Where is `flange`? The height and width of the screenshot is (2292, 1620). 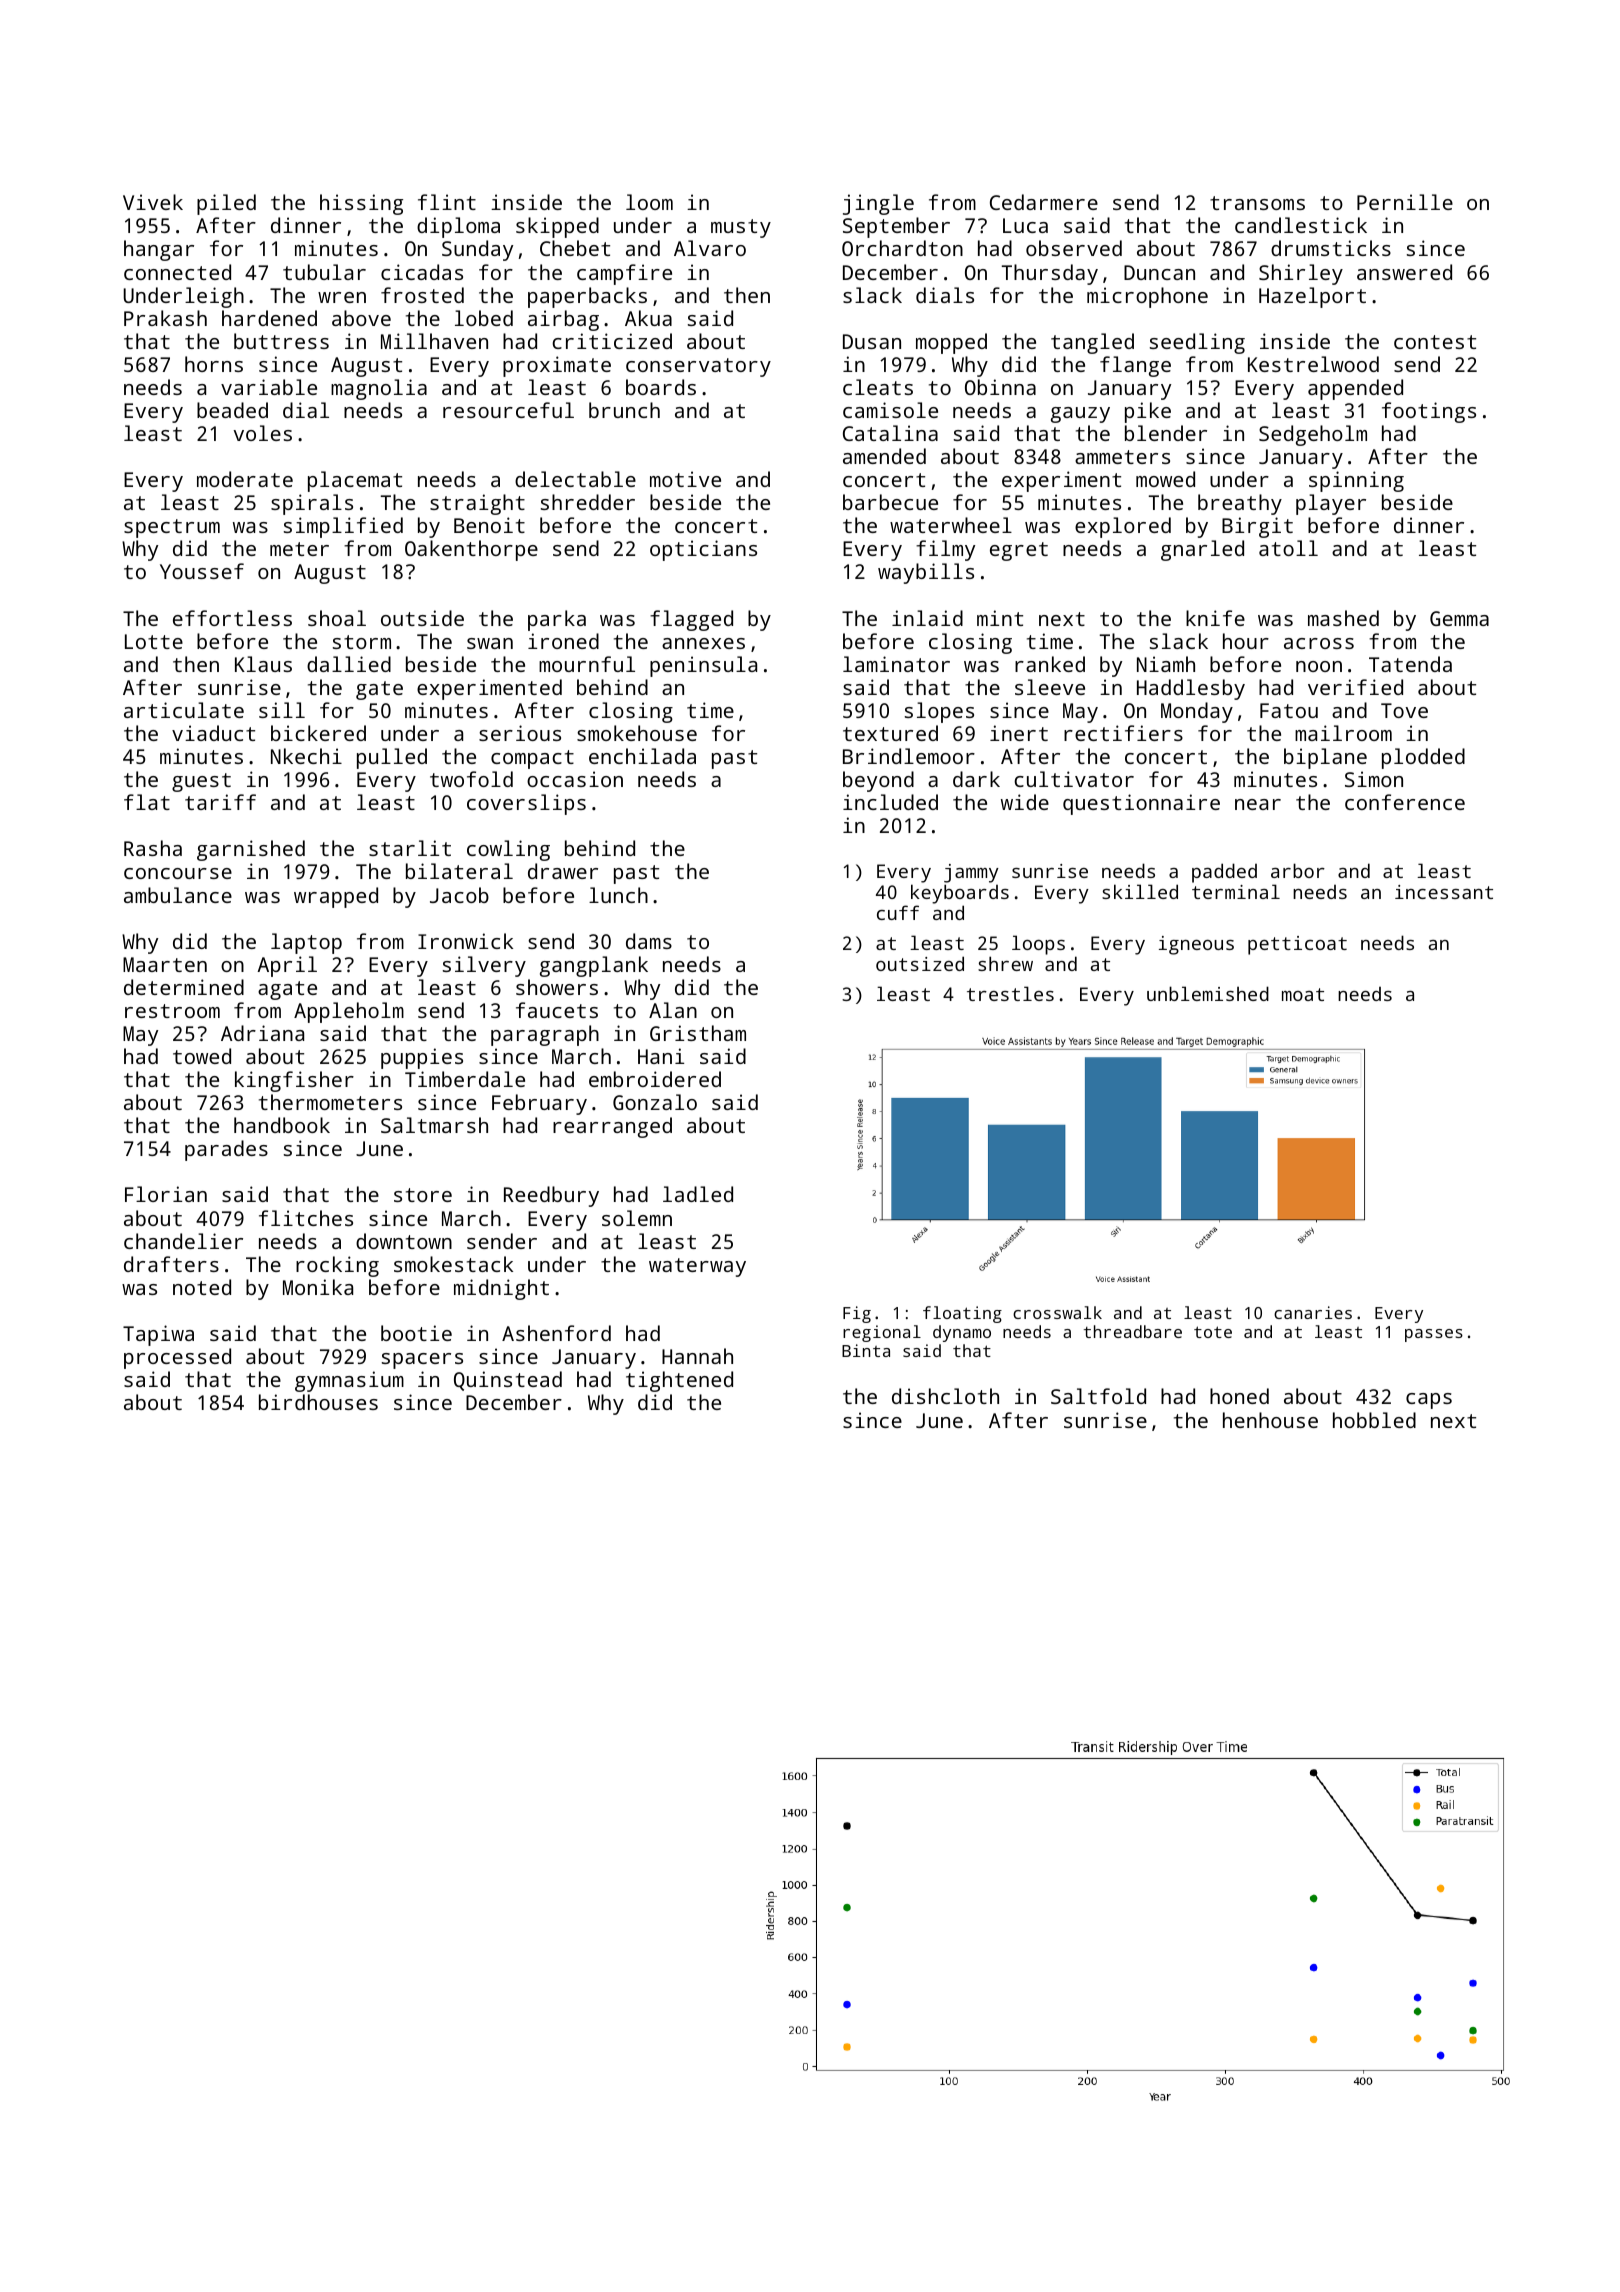 flange is located at coordinates (1135, 366).
